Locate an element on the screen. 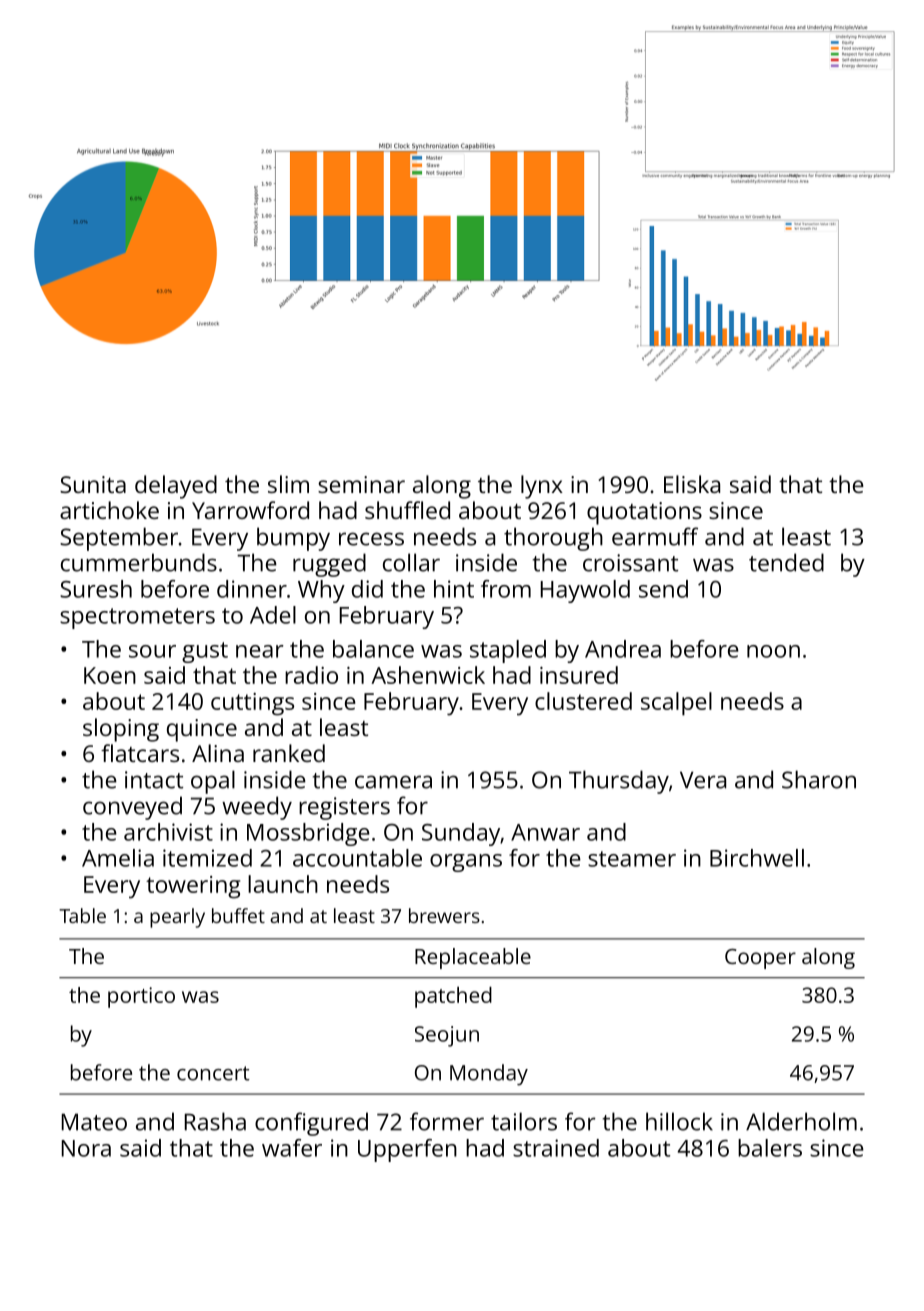 The height and width of the screenshot is (1311, 924). bumpy is located at coordinates (293, 539).
